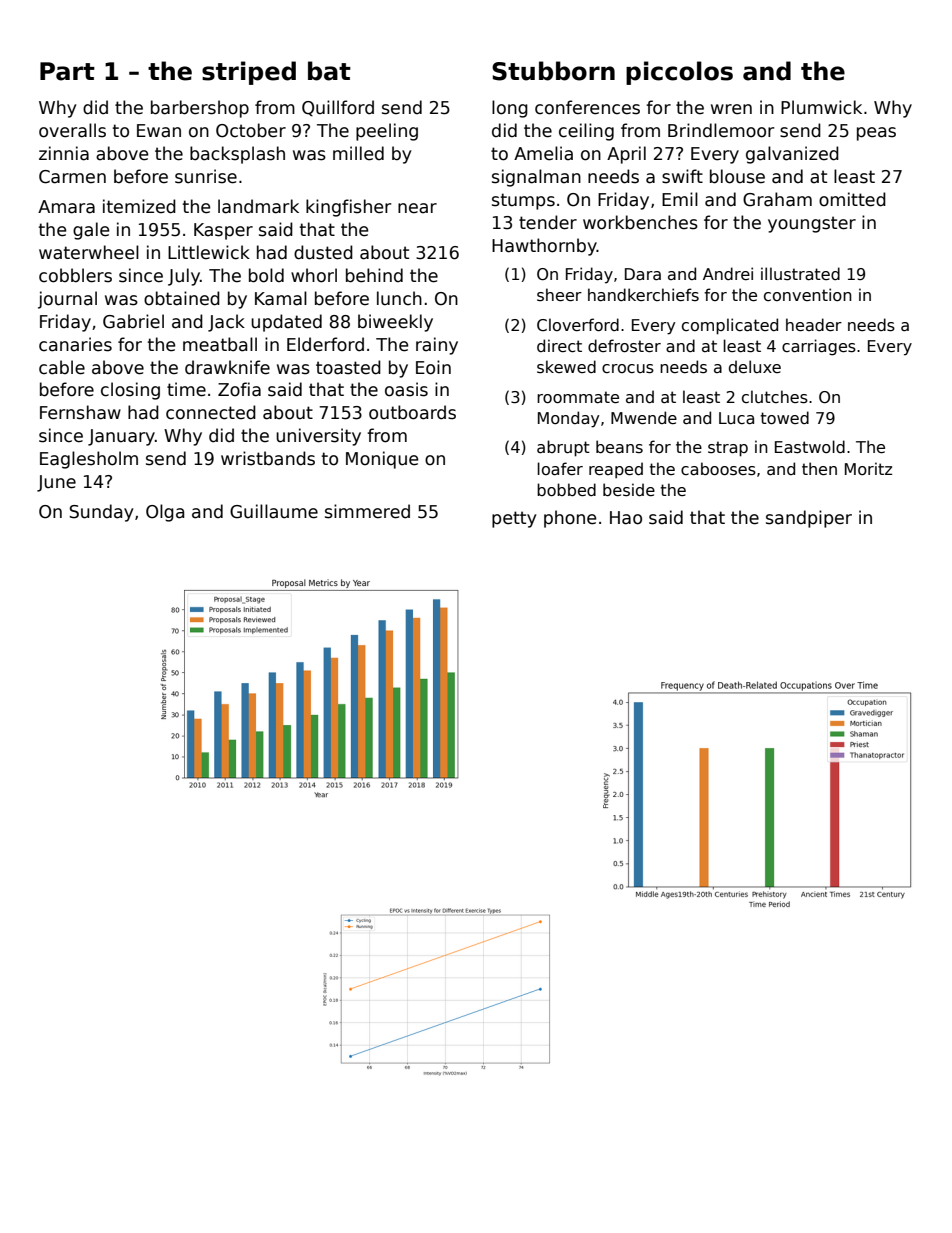  What do you see at coordinates (514, 519) in the image?
I see `petty` at bounding box center [514, 519].
